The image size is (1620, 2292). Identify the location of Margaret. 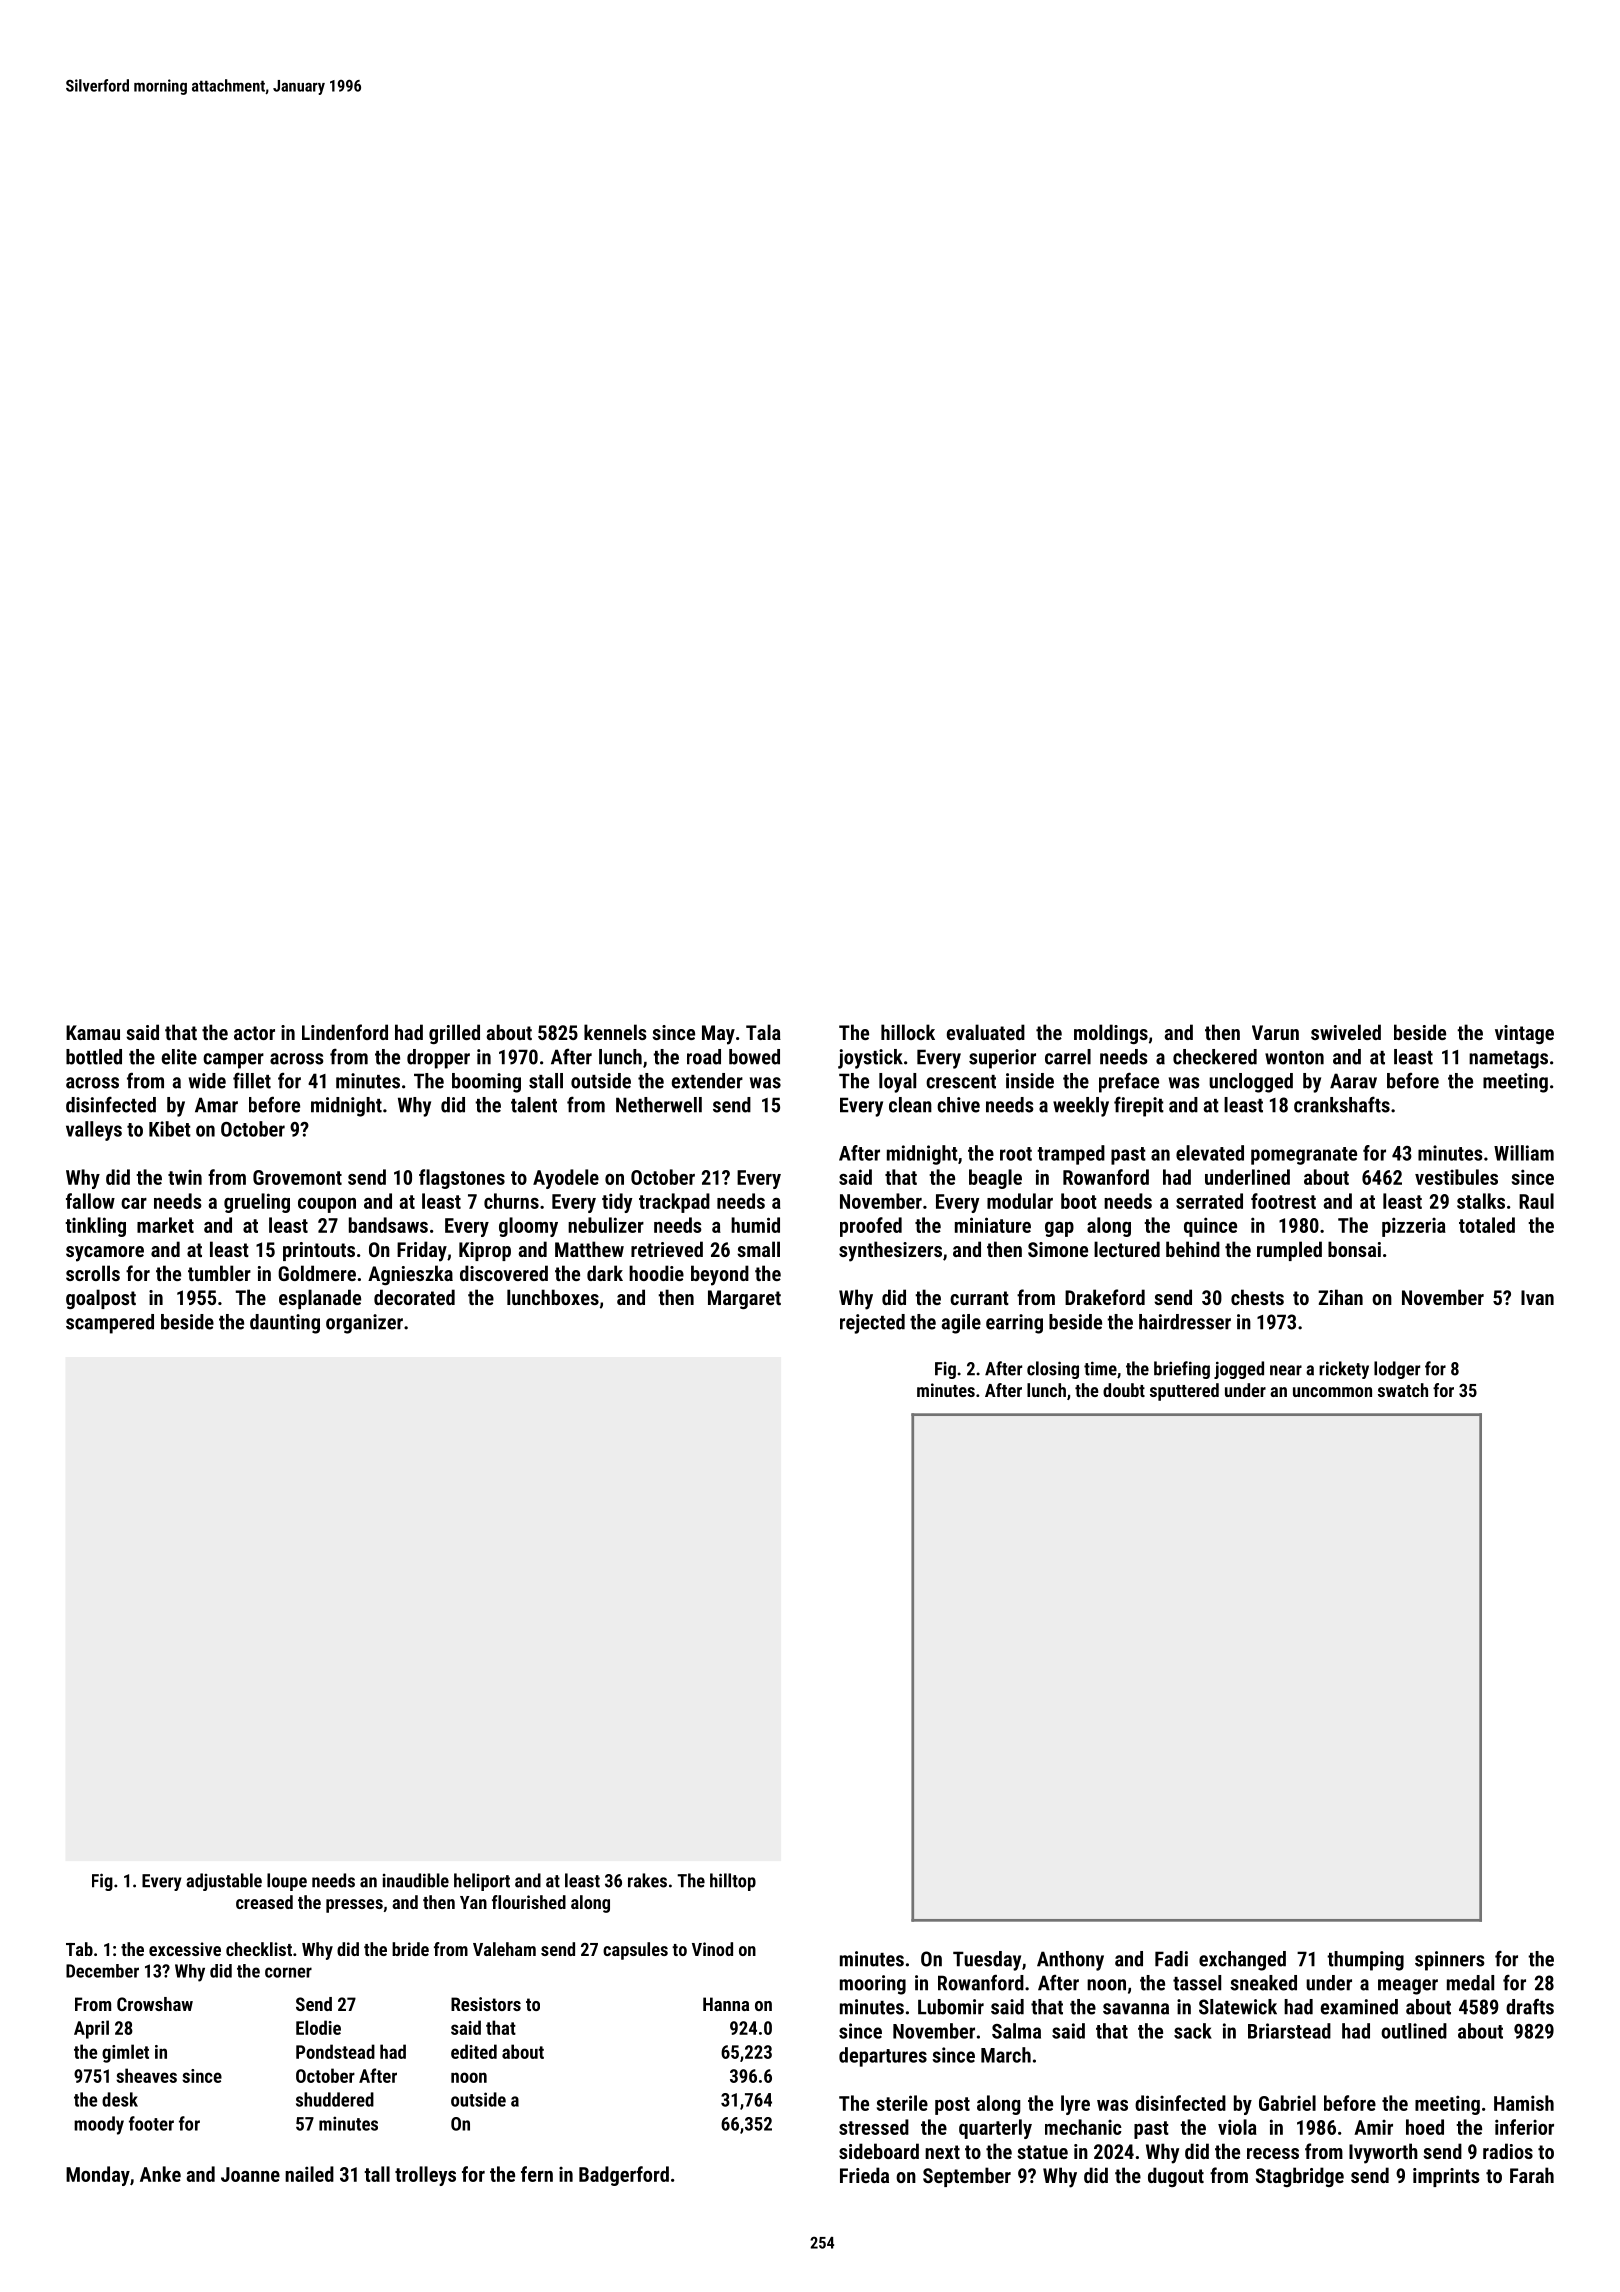
(744, 1299).
